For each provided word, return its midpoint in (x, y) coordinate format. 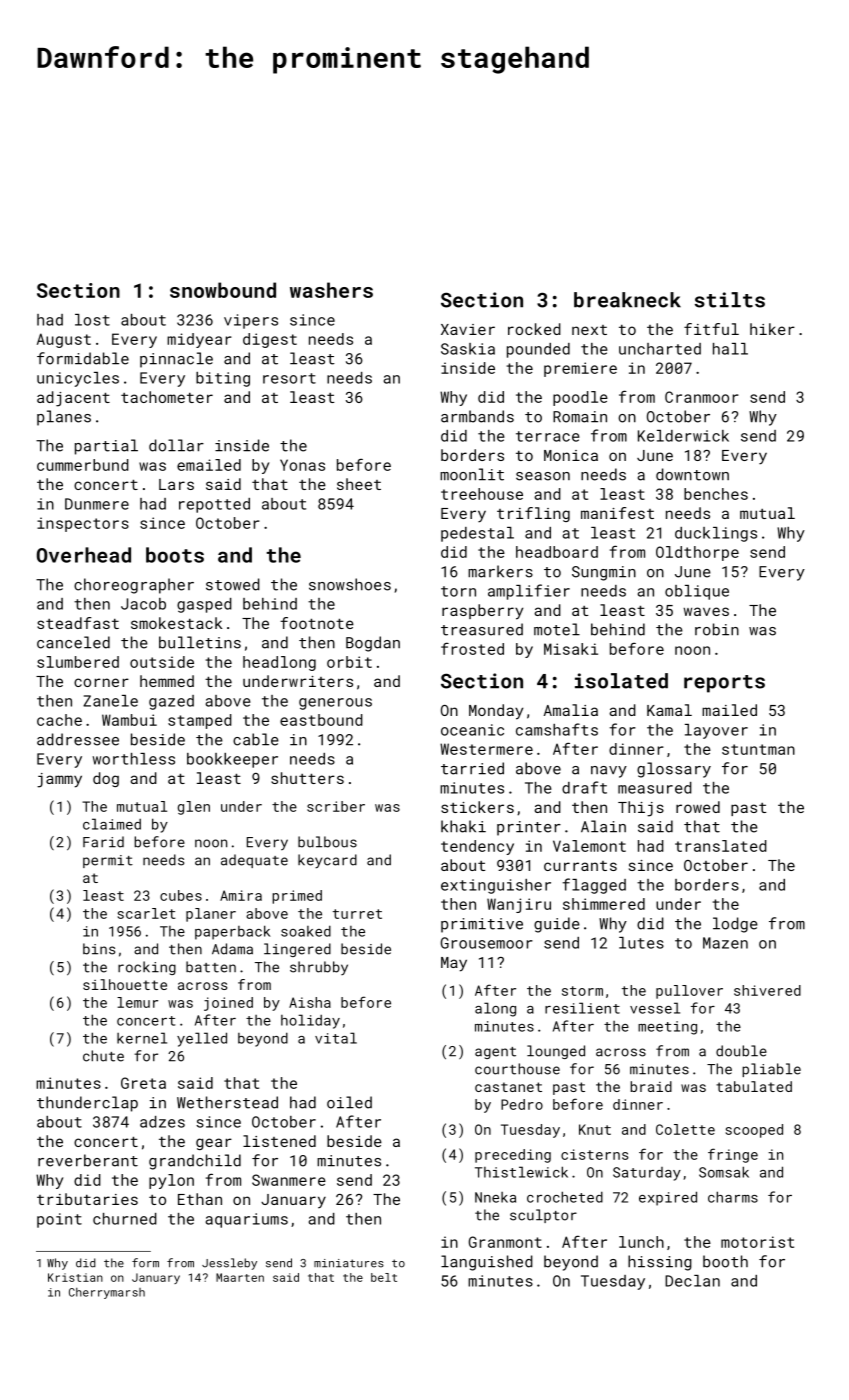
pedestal (477, 534)
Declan (692, 1281)
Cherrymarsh (107, 1293)
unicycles (78, 379)
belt (384, 1277)
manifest (617, 513)
